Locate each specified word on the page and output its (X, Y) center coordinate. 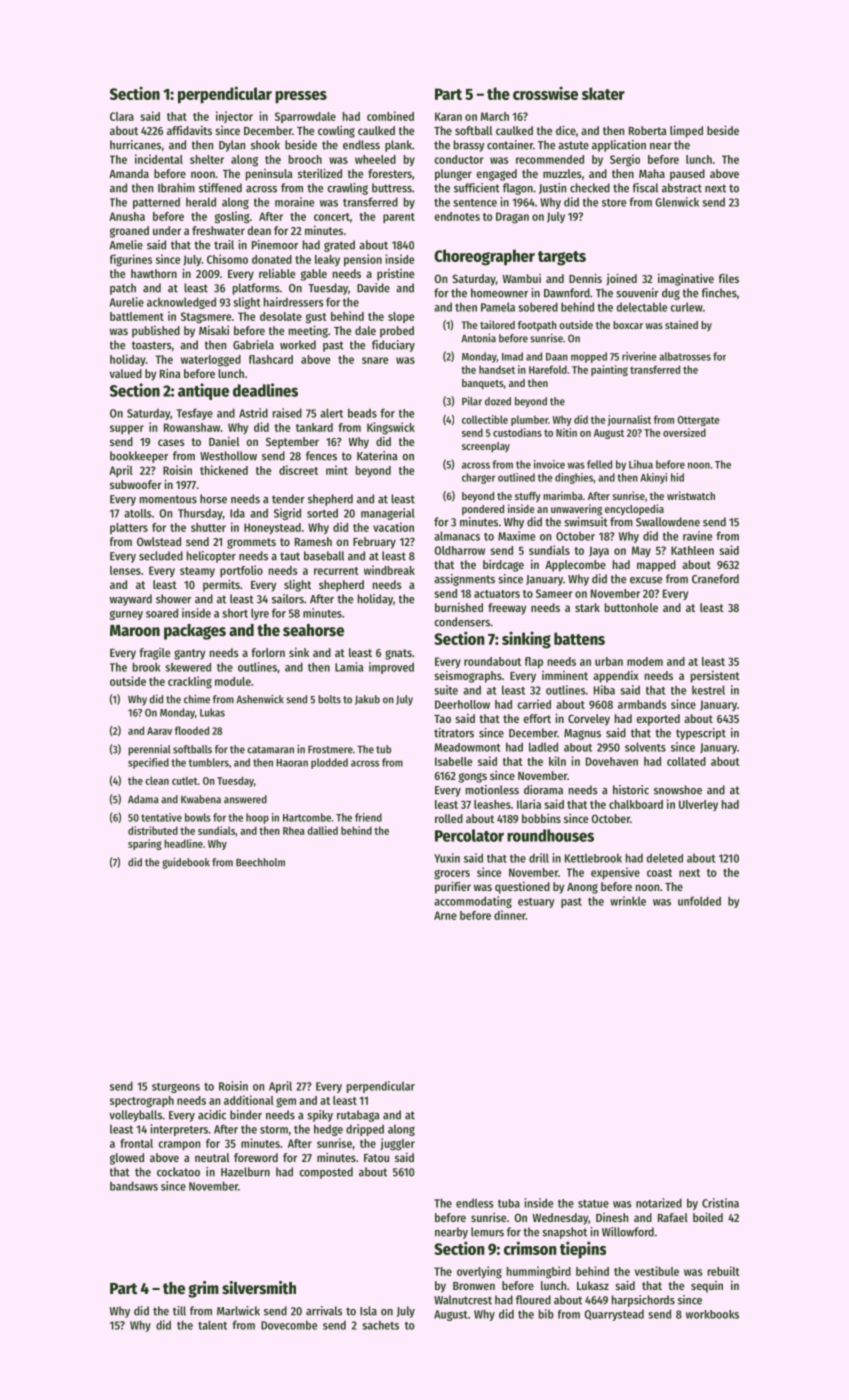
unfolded (699, 901)
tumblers (209, 762)
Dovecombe (289, 1325)
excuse (646, 580)
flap (534, 662)
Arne (445, 915)
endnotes (457, 216)
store (614, 203)
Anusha (127, 216)
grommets (251, 543)
